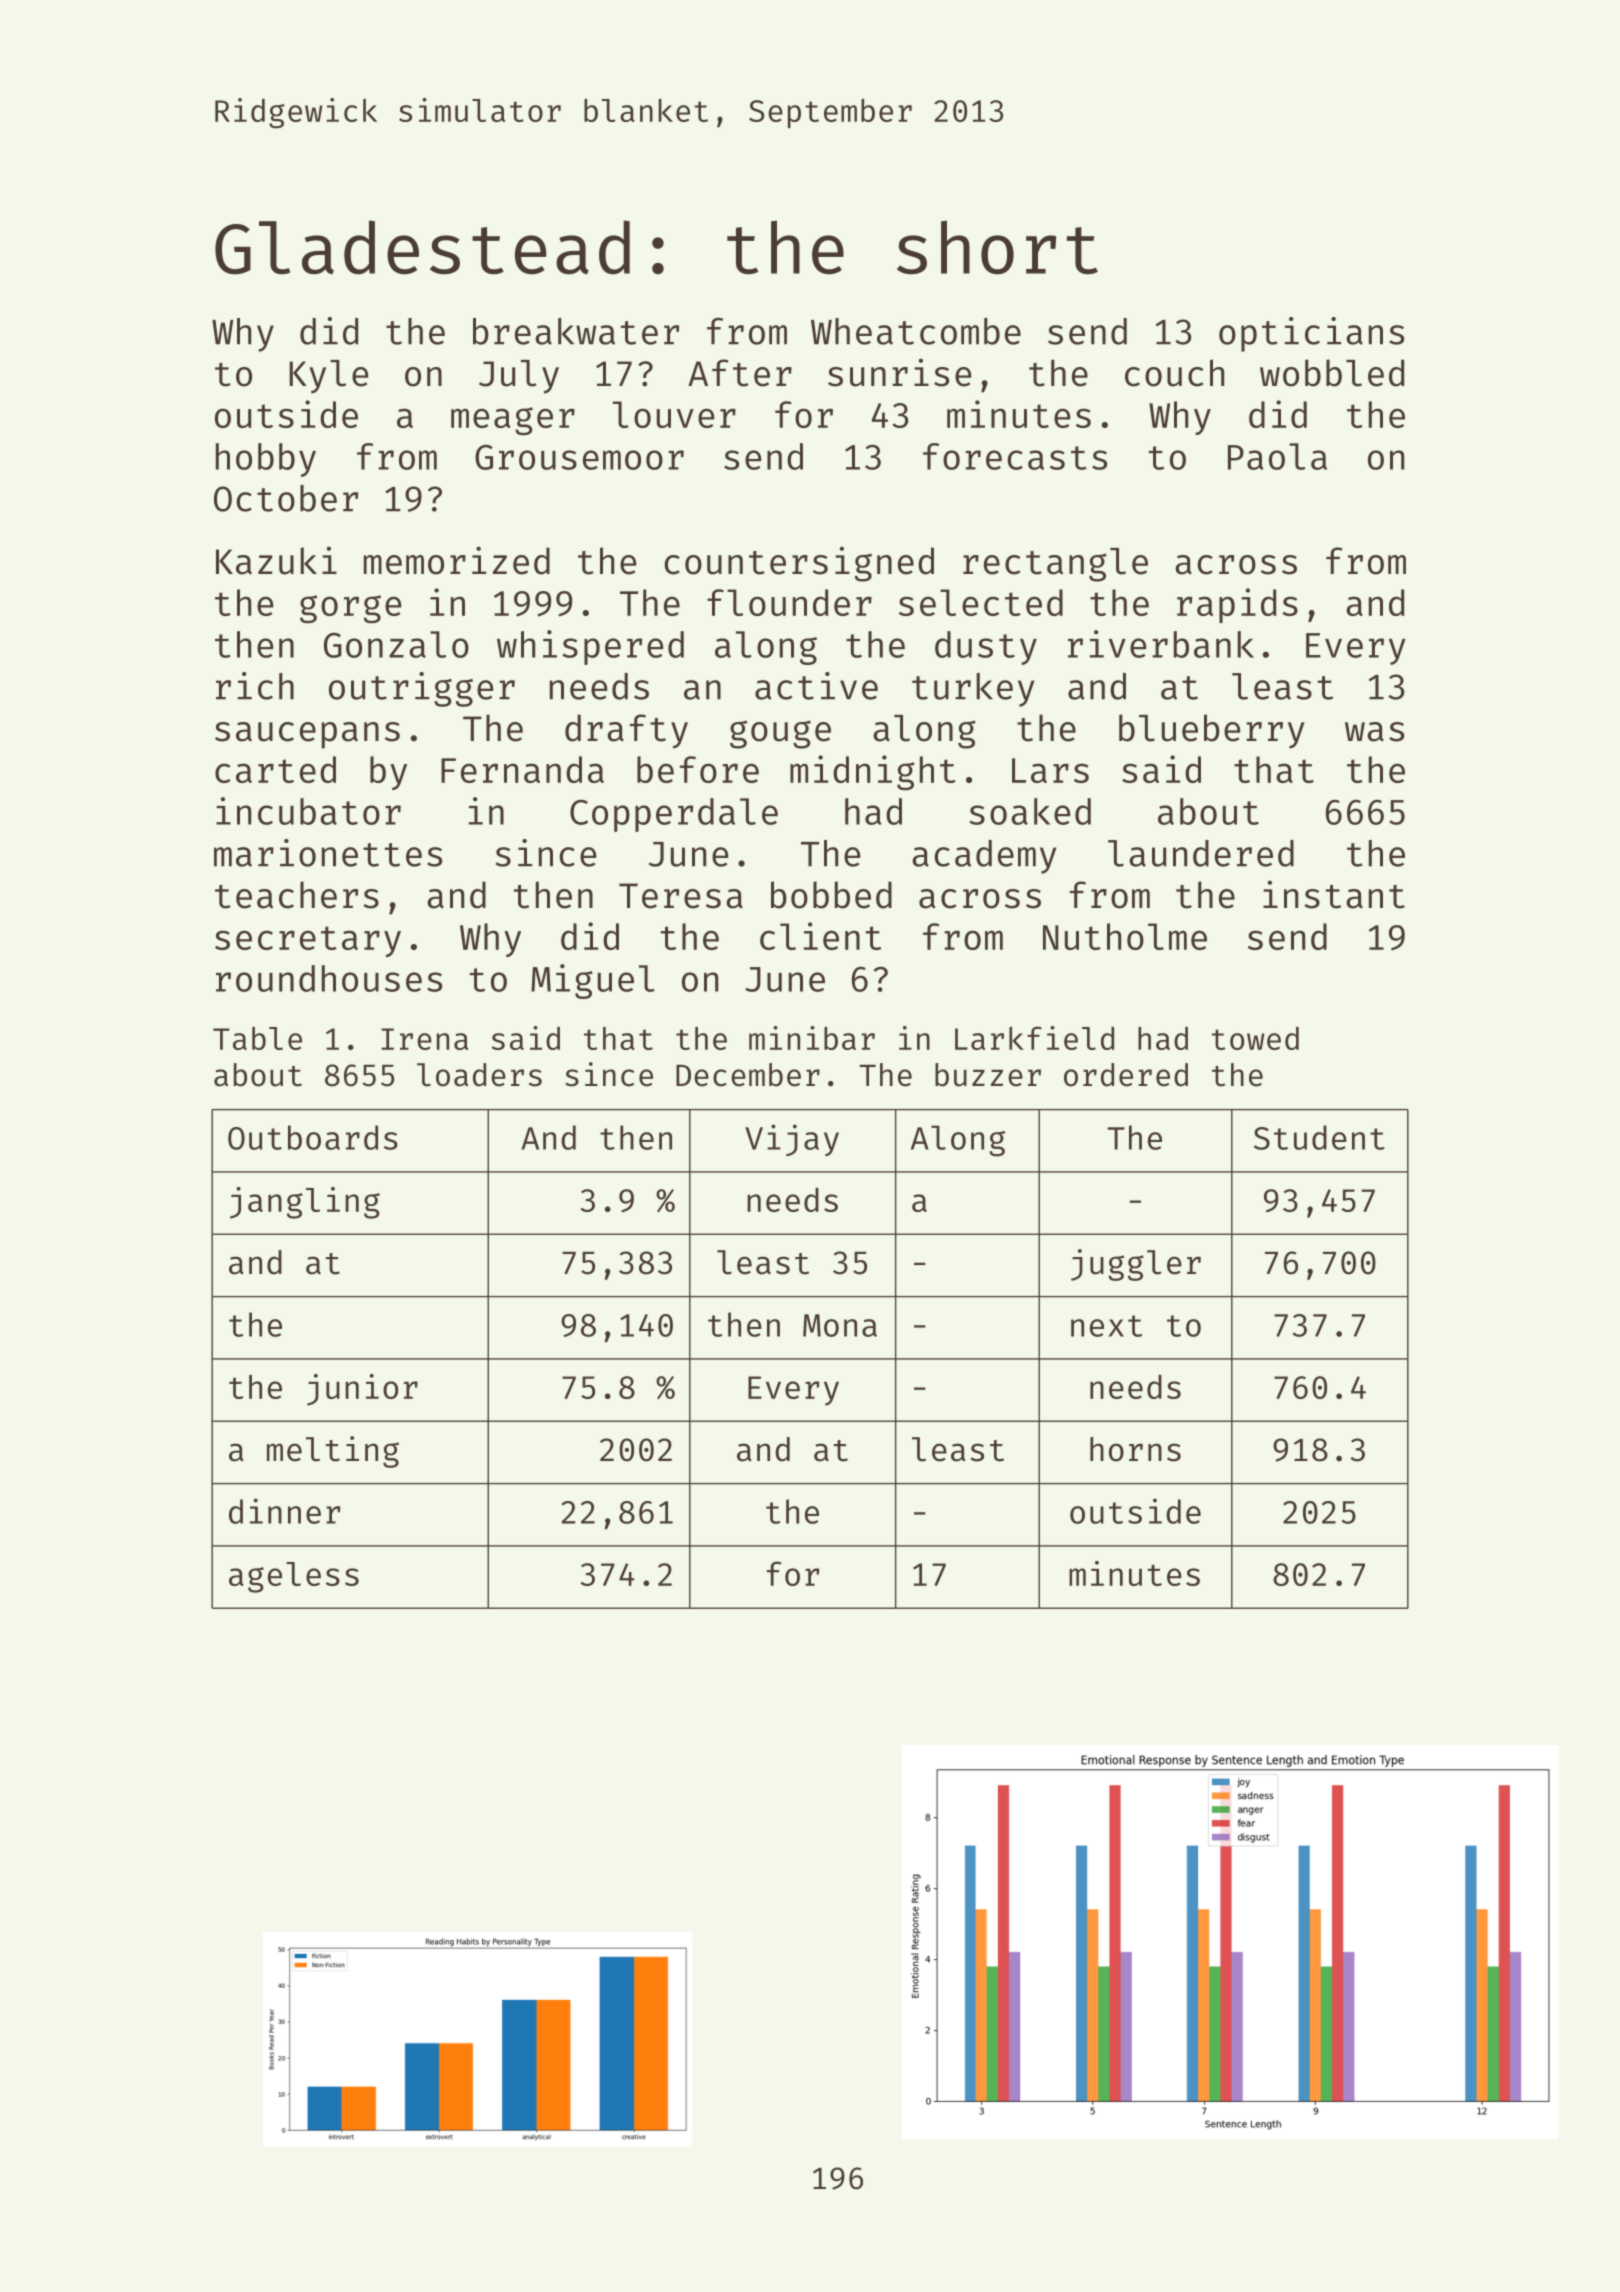 The width and height of the page is (1620, 2292). What do you see at coordinates (313, 1137) in the page?
I see `Outboards` at bounding box center [313, 1137].
